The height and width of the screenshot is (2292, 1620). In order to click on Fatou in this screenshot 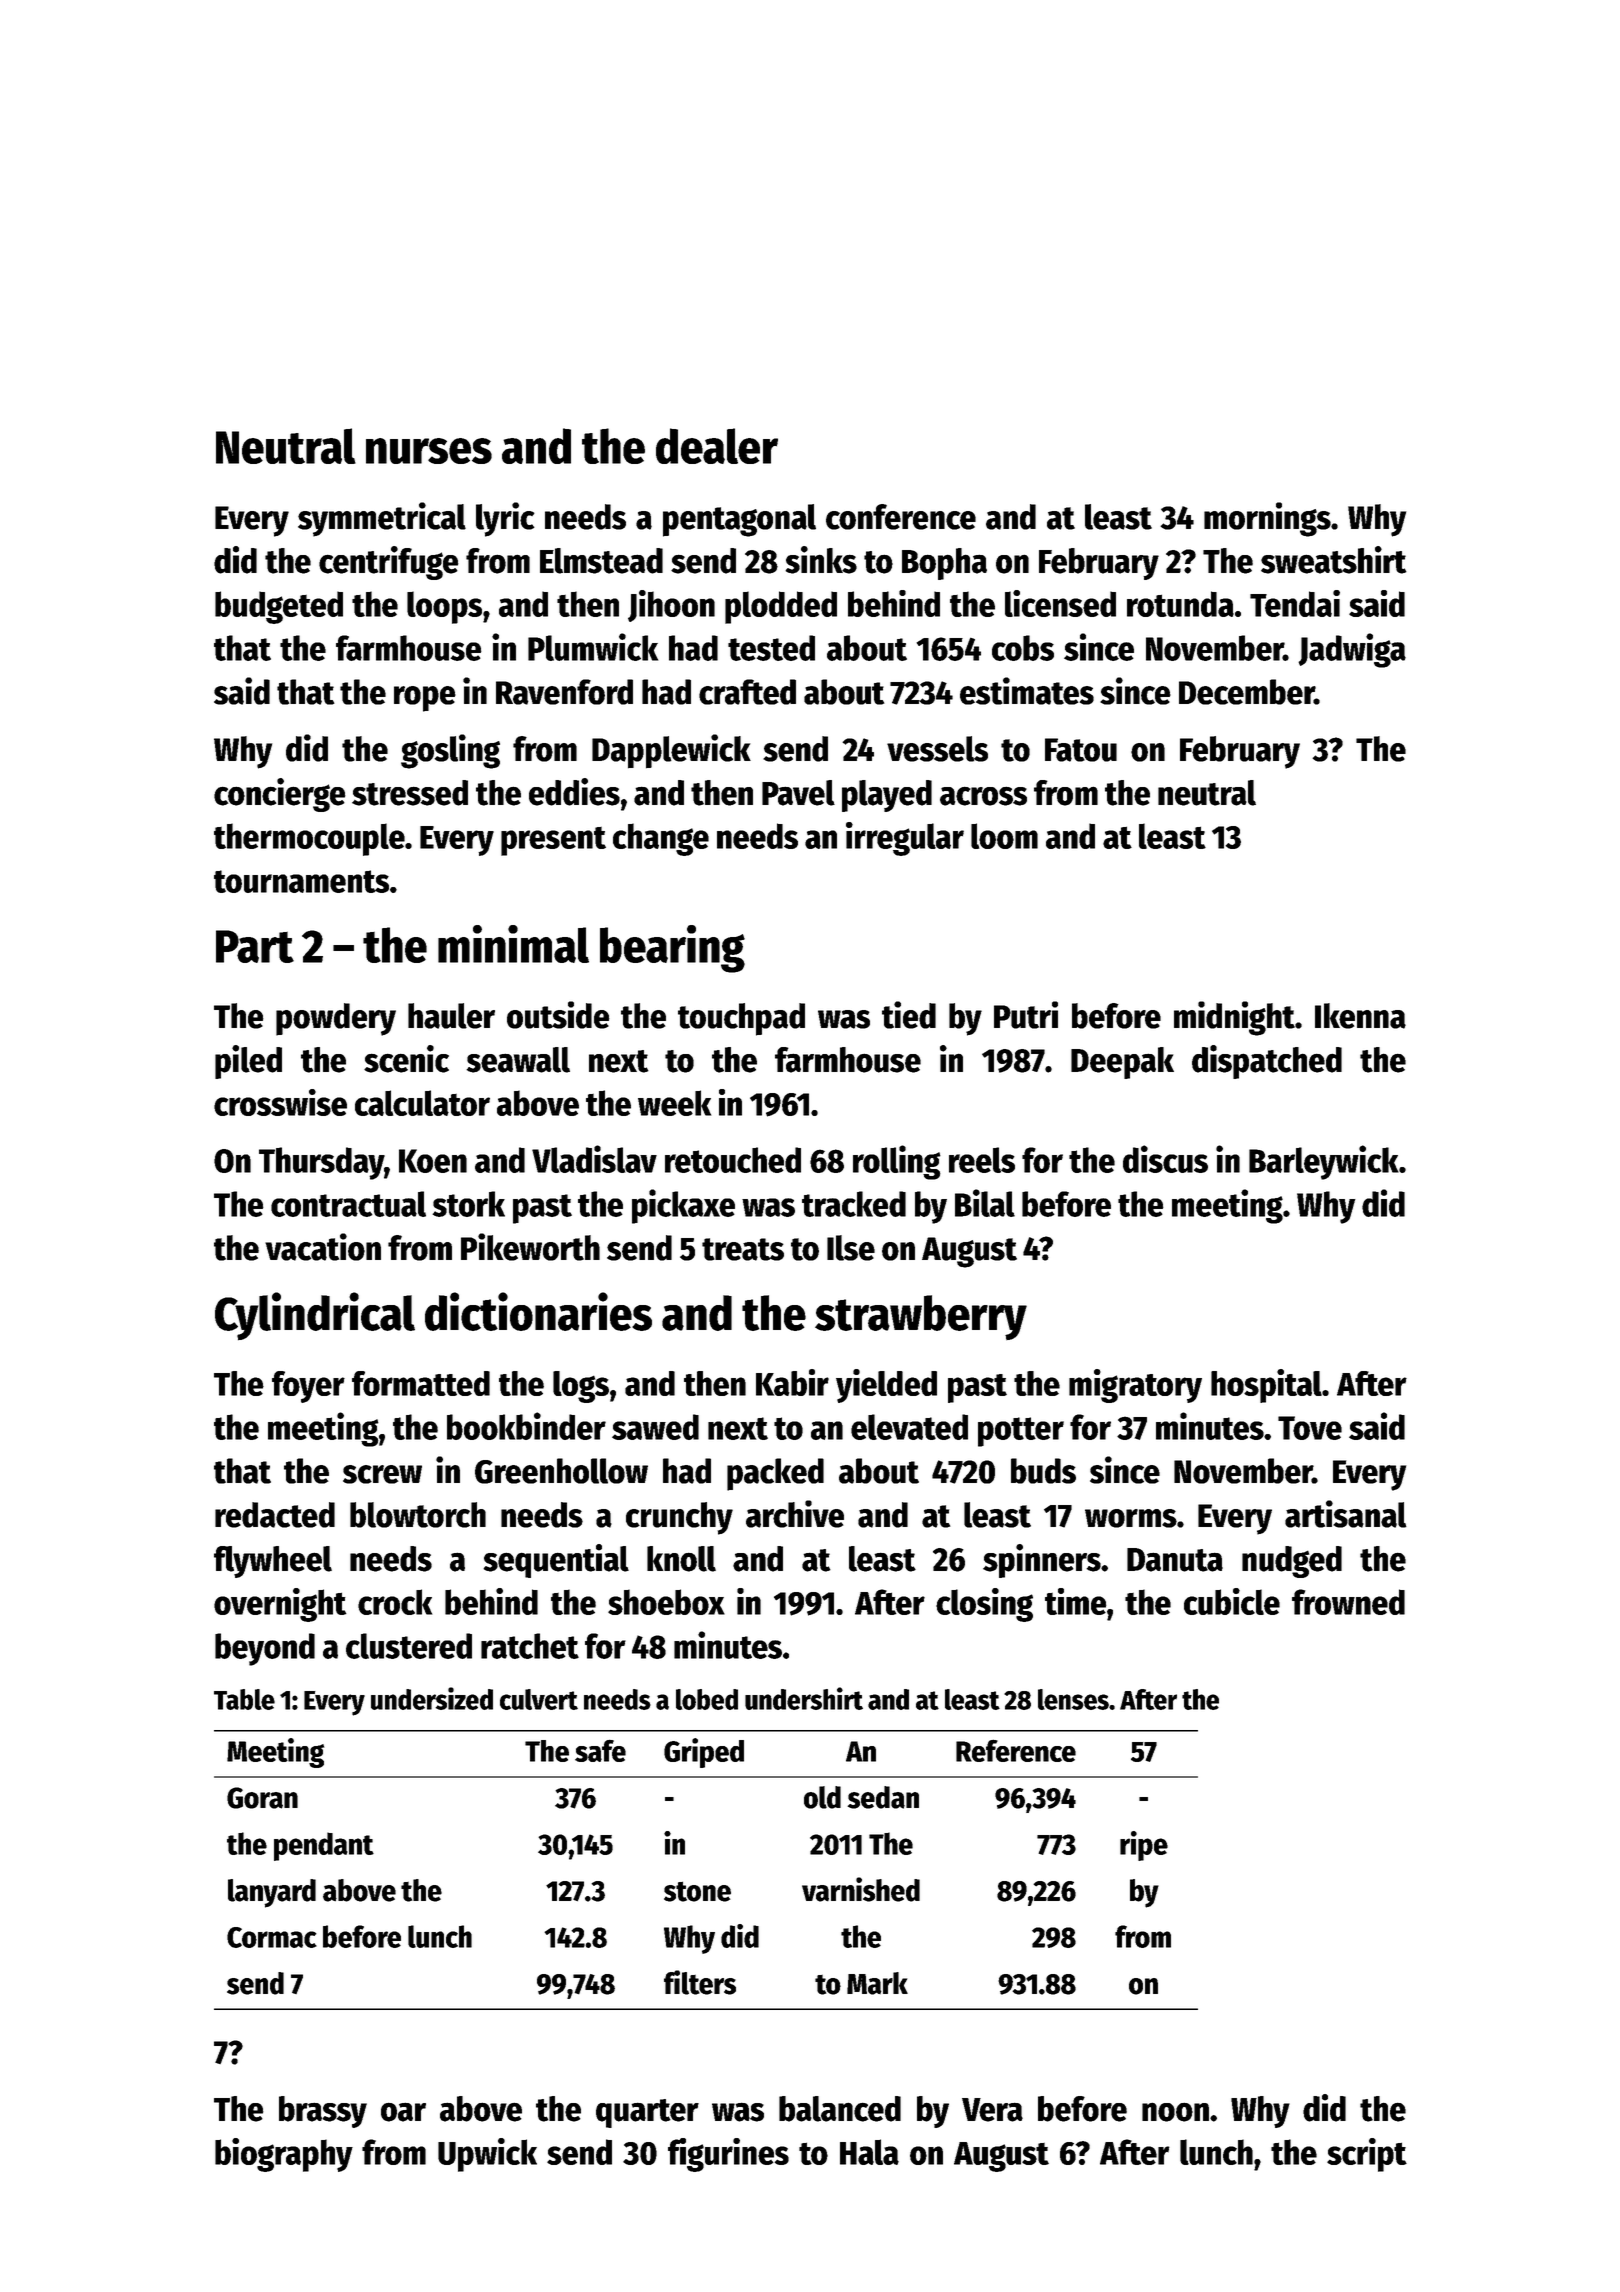, I will do `click(1081, 750)`.
